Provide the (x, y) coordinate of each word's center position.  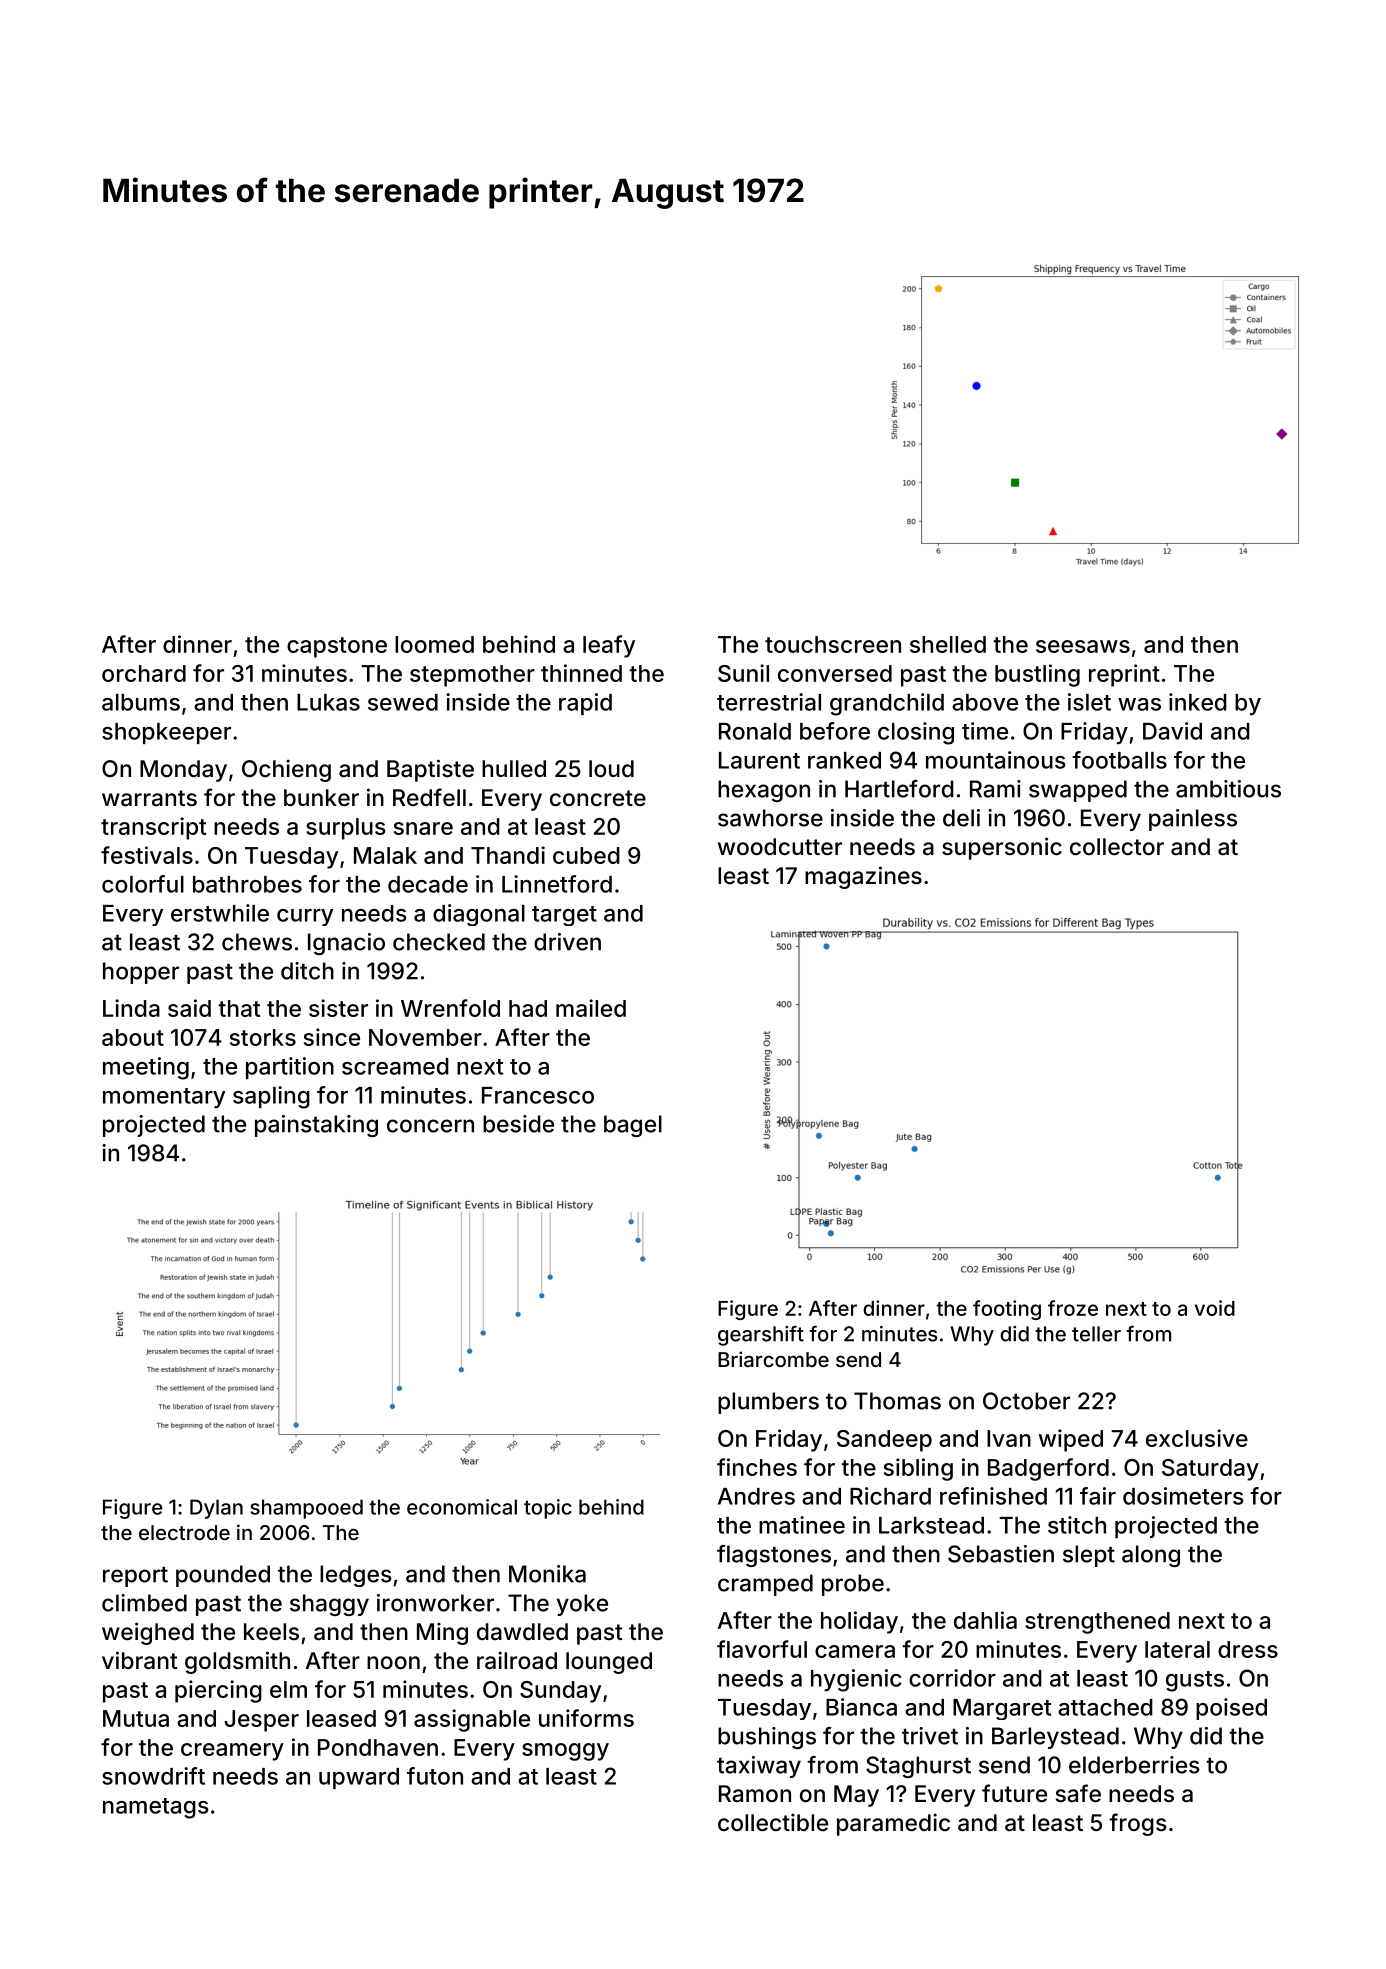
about (133, 1037)
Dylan (216, 1509)
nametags (156, 1808)
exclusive (1197, 1438)
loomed (434, 644)
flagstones (774, 1556)
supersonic (1002, 848)
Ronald (755, 731)
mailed (591, 1008)
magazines (863, 877)
